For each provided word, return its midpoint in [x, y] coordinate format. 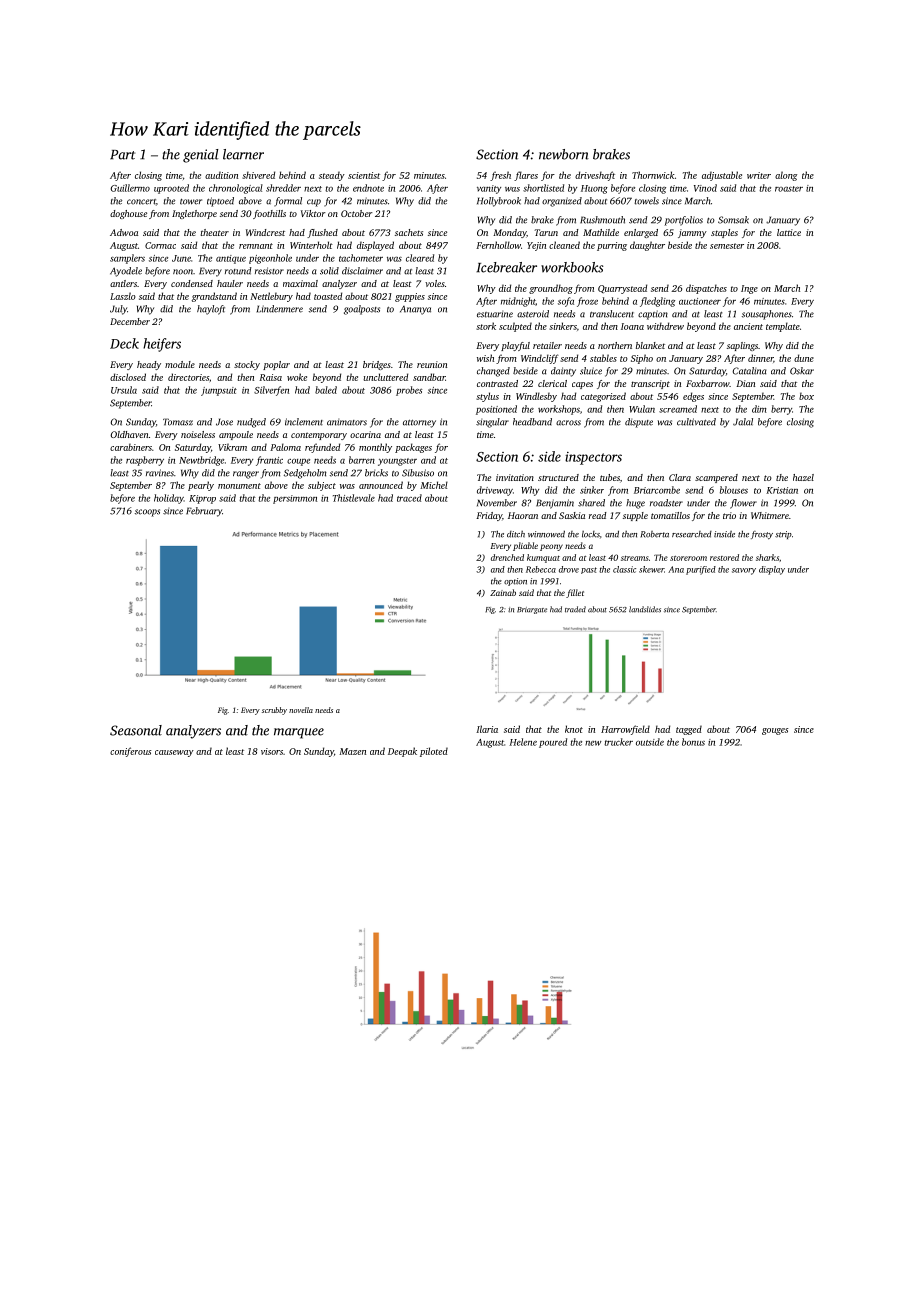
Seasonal [136, 730]
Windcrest [265, 232]
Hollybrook [499, 202]
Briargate [532, 610]
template [783, 327]
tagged [689, 730]
